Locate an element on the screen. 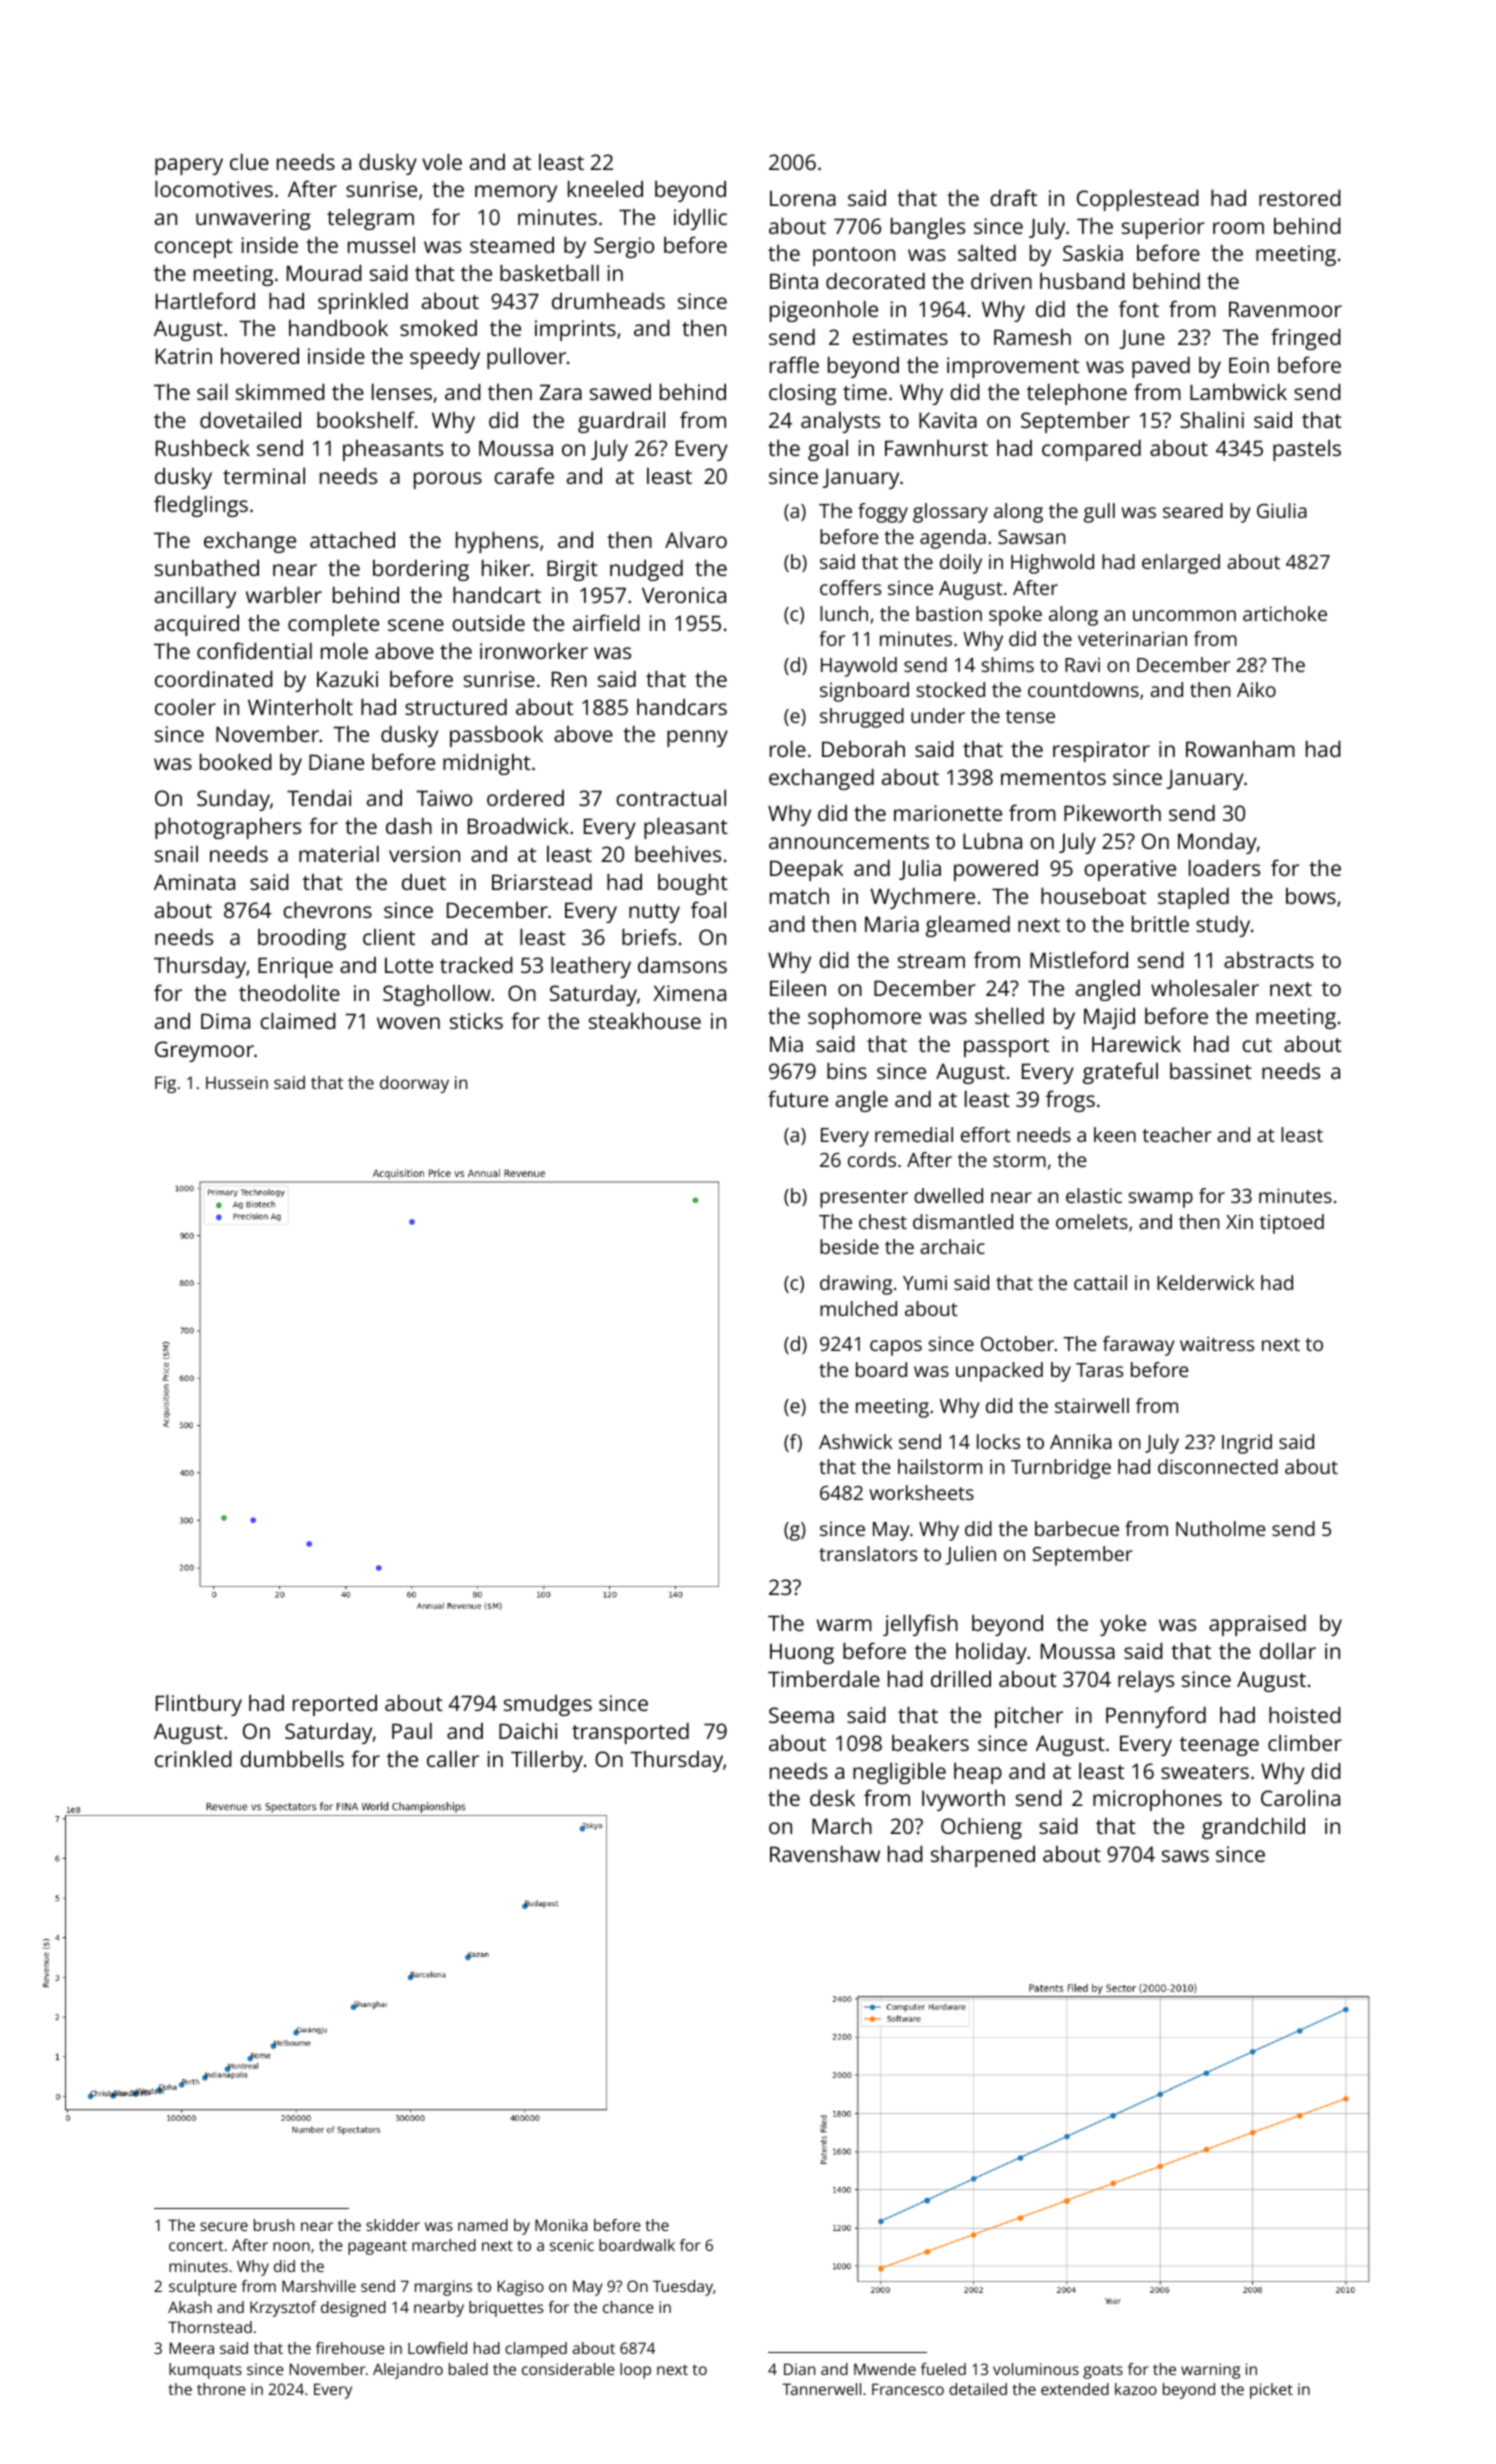 Image resolution: width=1496 pixels, height=2464 pixels. Flintbury is located at coordinates (199, 1705).
